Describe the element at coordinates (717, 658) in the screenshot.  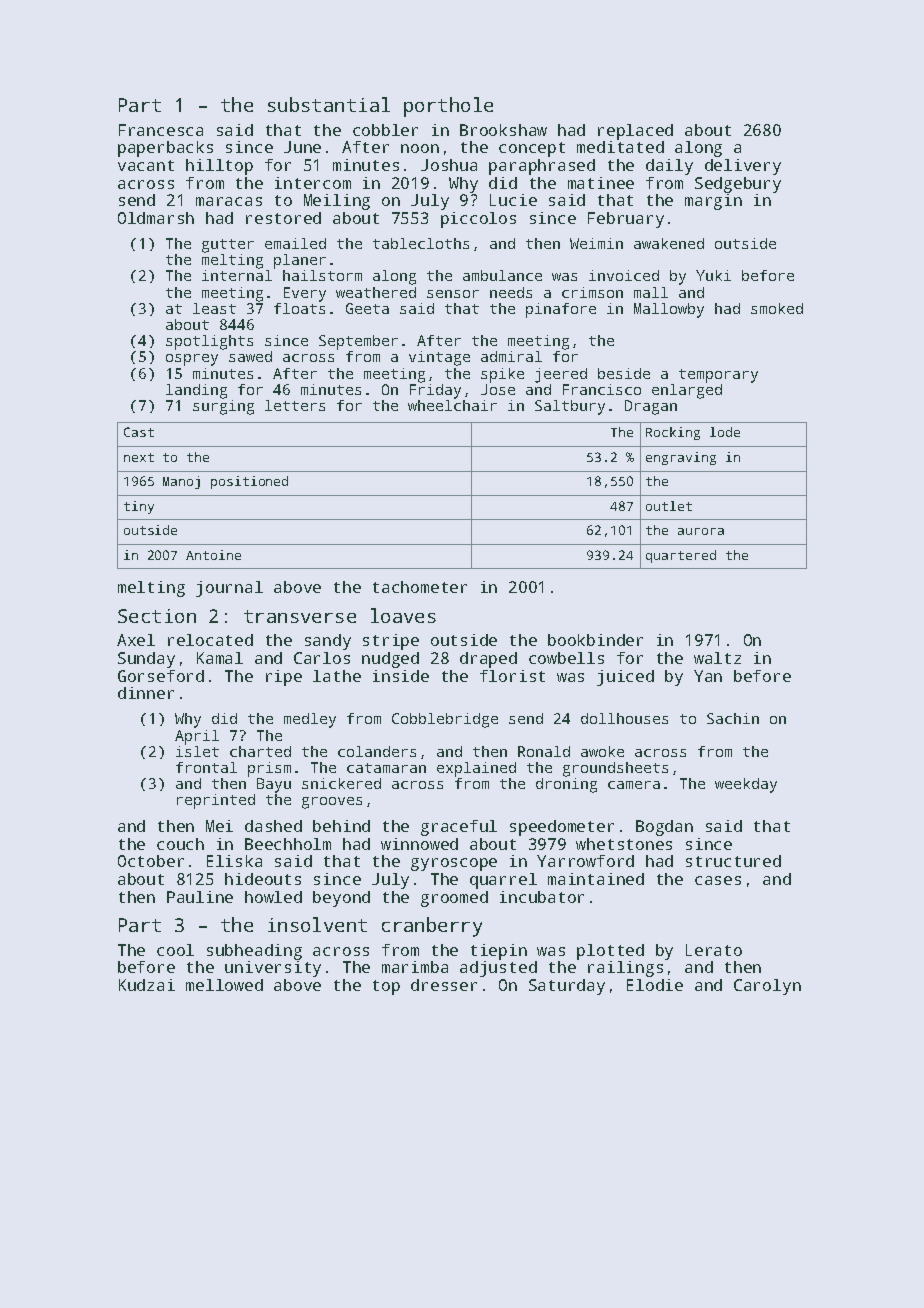
I see `waltz` at that location.
